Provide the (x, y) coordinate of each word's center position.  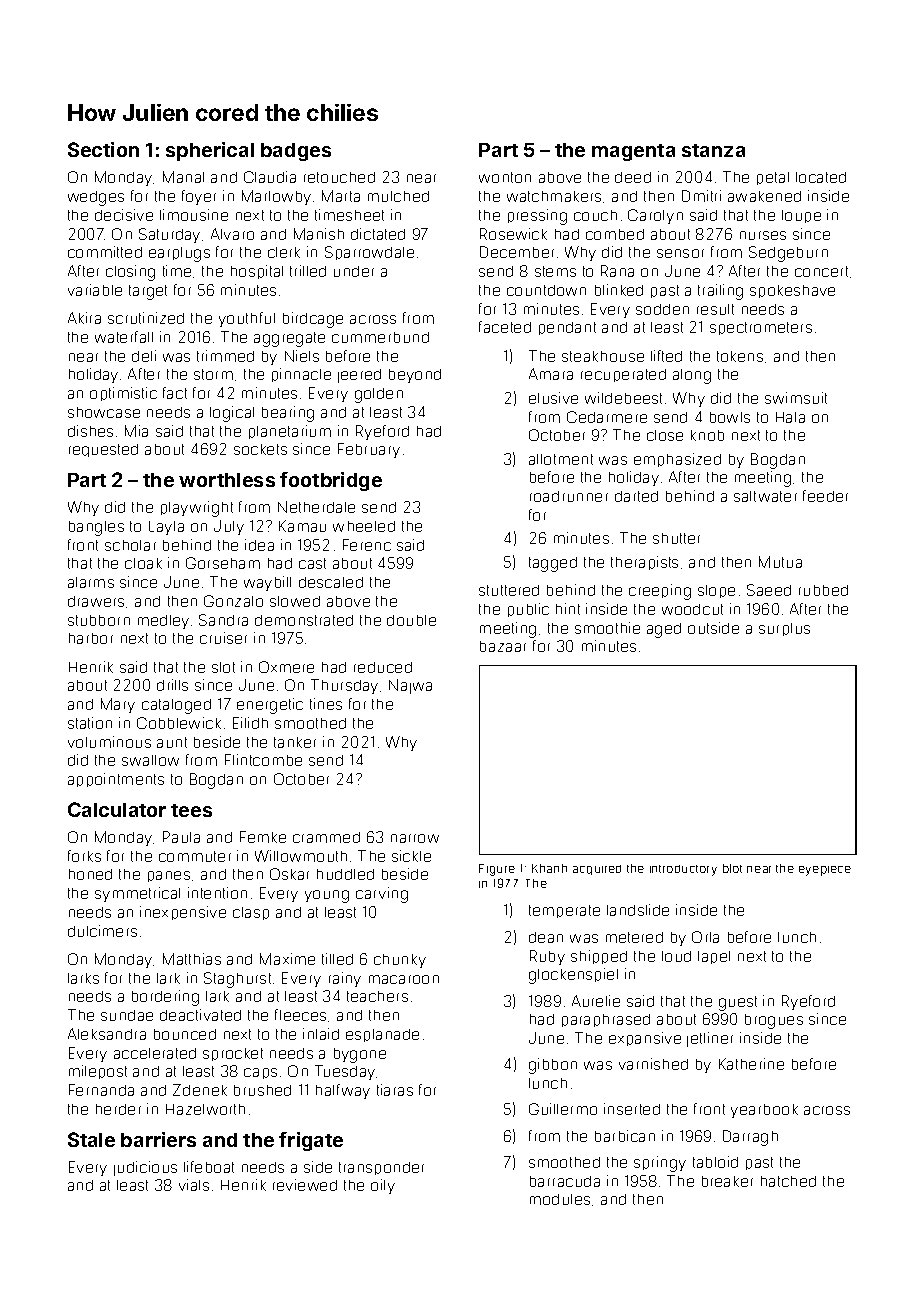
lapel (714, 957)
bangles (96, 528)
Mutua (780, 562)
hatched (788, 1181)
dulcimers (102, 931)
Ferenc (367, 545)
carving (382, 895)
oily (383, 1186)
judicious (145, 1168)
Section (103, 149)
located (821, 177)
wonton (505, 177)
